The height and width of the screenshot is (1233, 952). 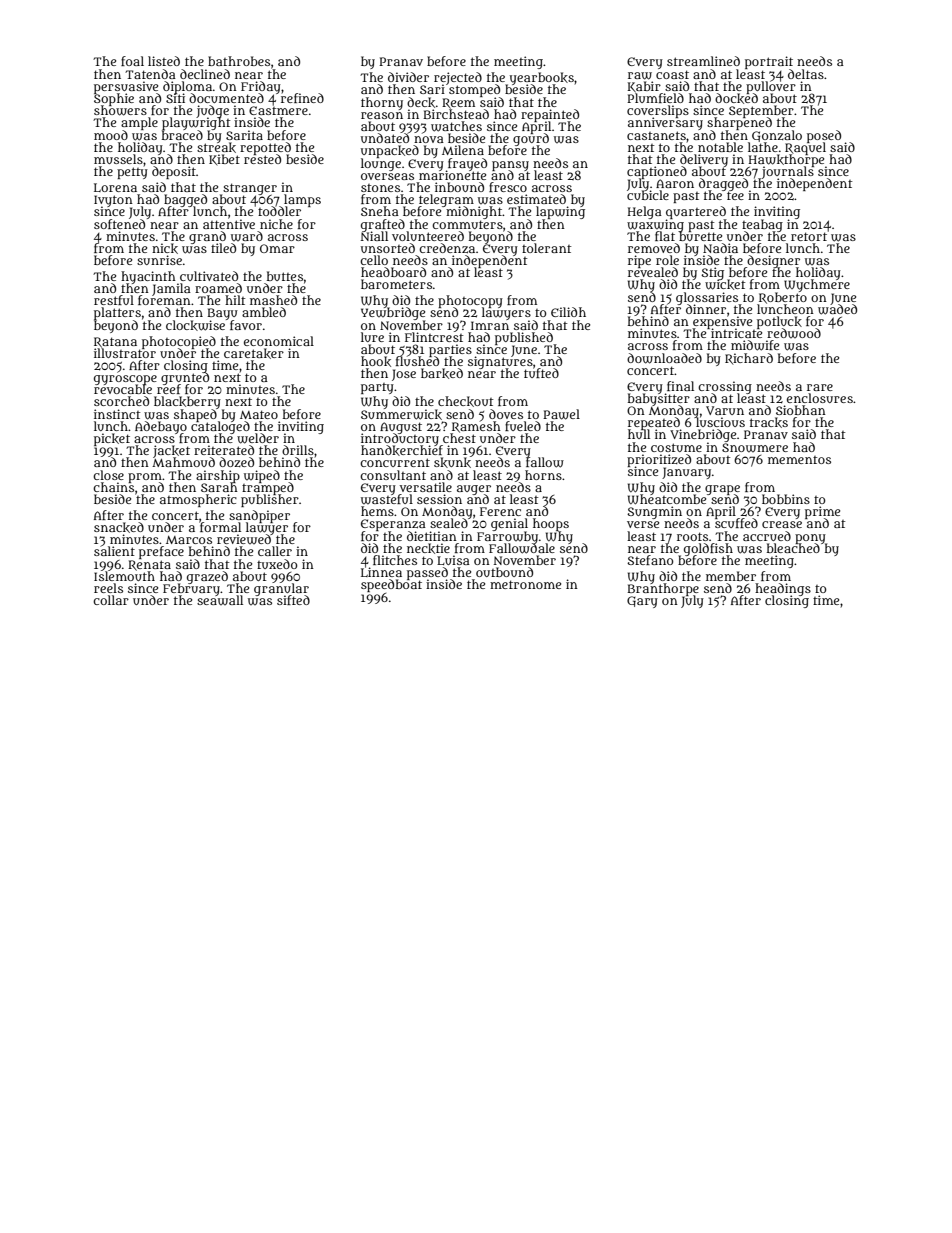 What do you see at coordinates (239, 61) in the screenshot?
I see `bathrobes` at bounding box center [239, 61].
